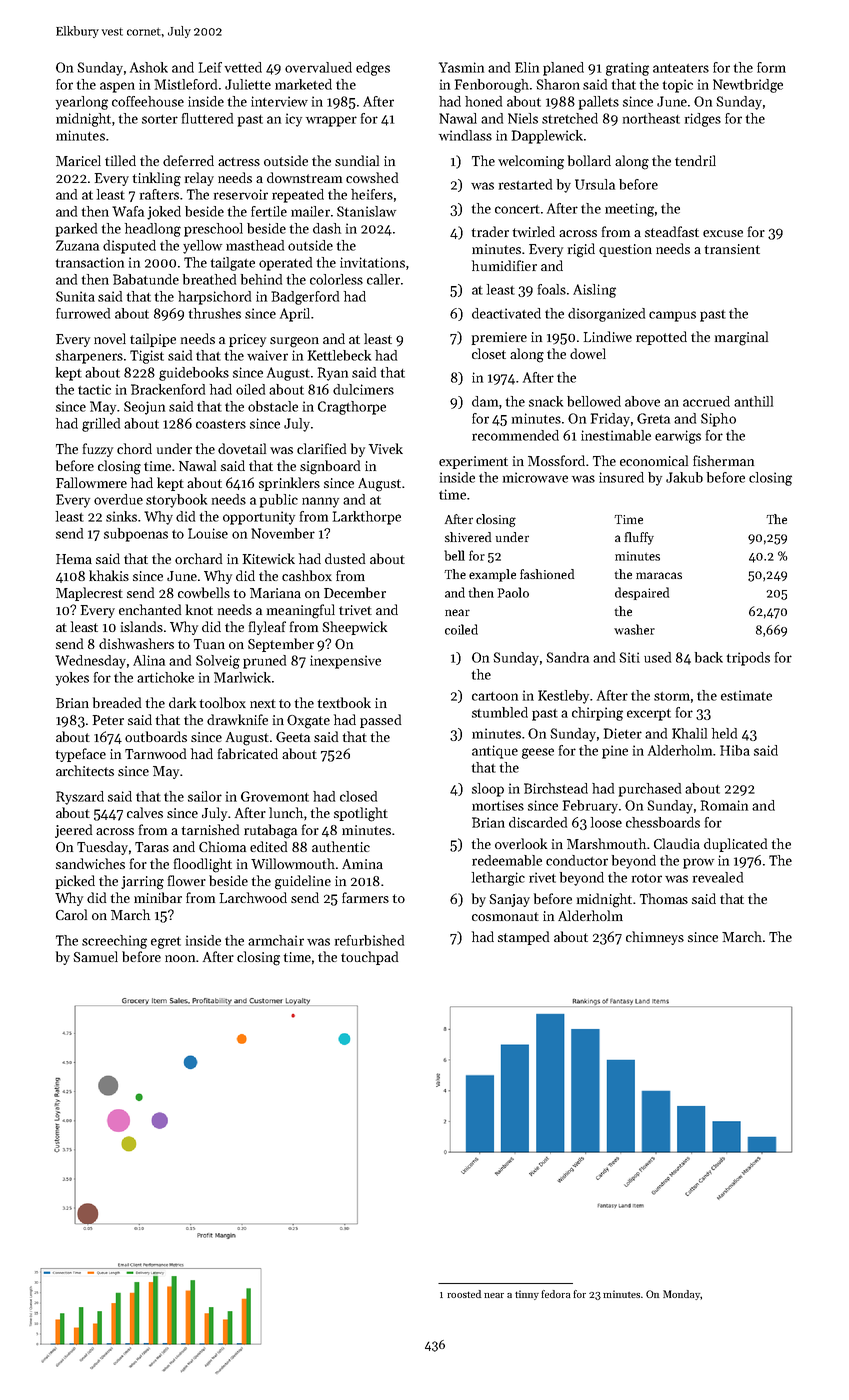 The height and width of the screenshot is (1400, 849). Describe the element at coordinates (724, 805) in the screenshot. I see `Romain` at that location.
